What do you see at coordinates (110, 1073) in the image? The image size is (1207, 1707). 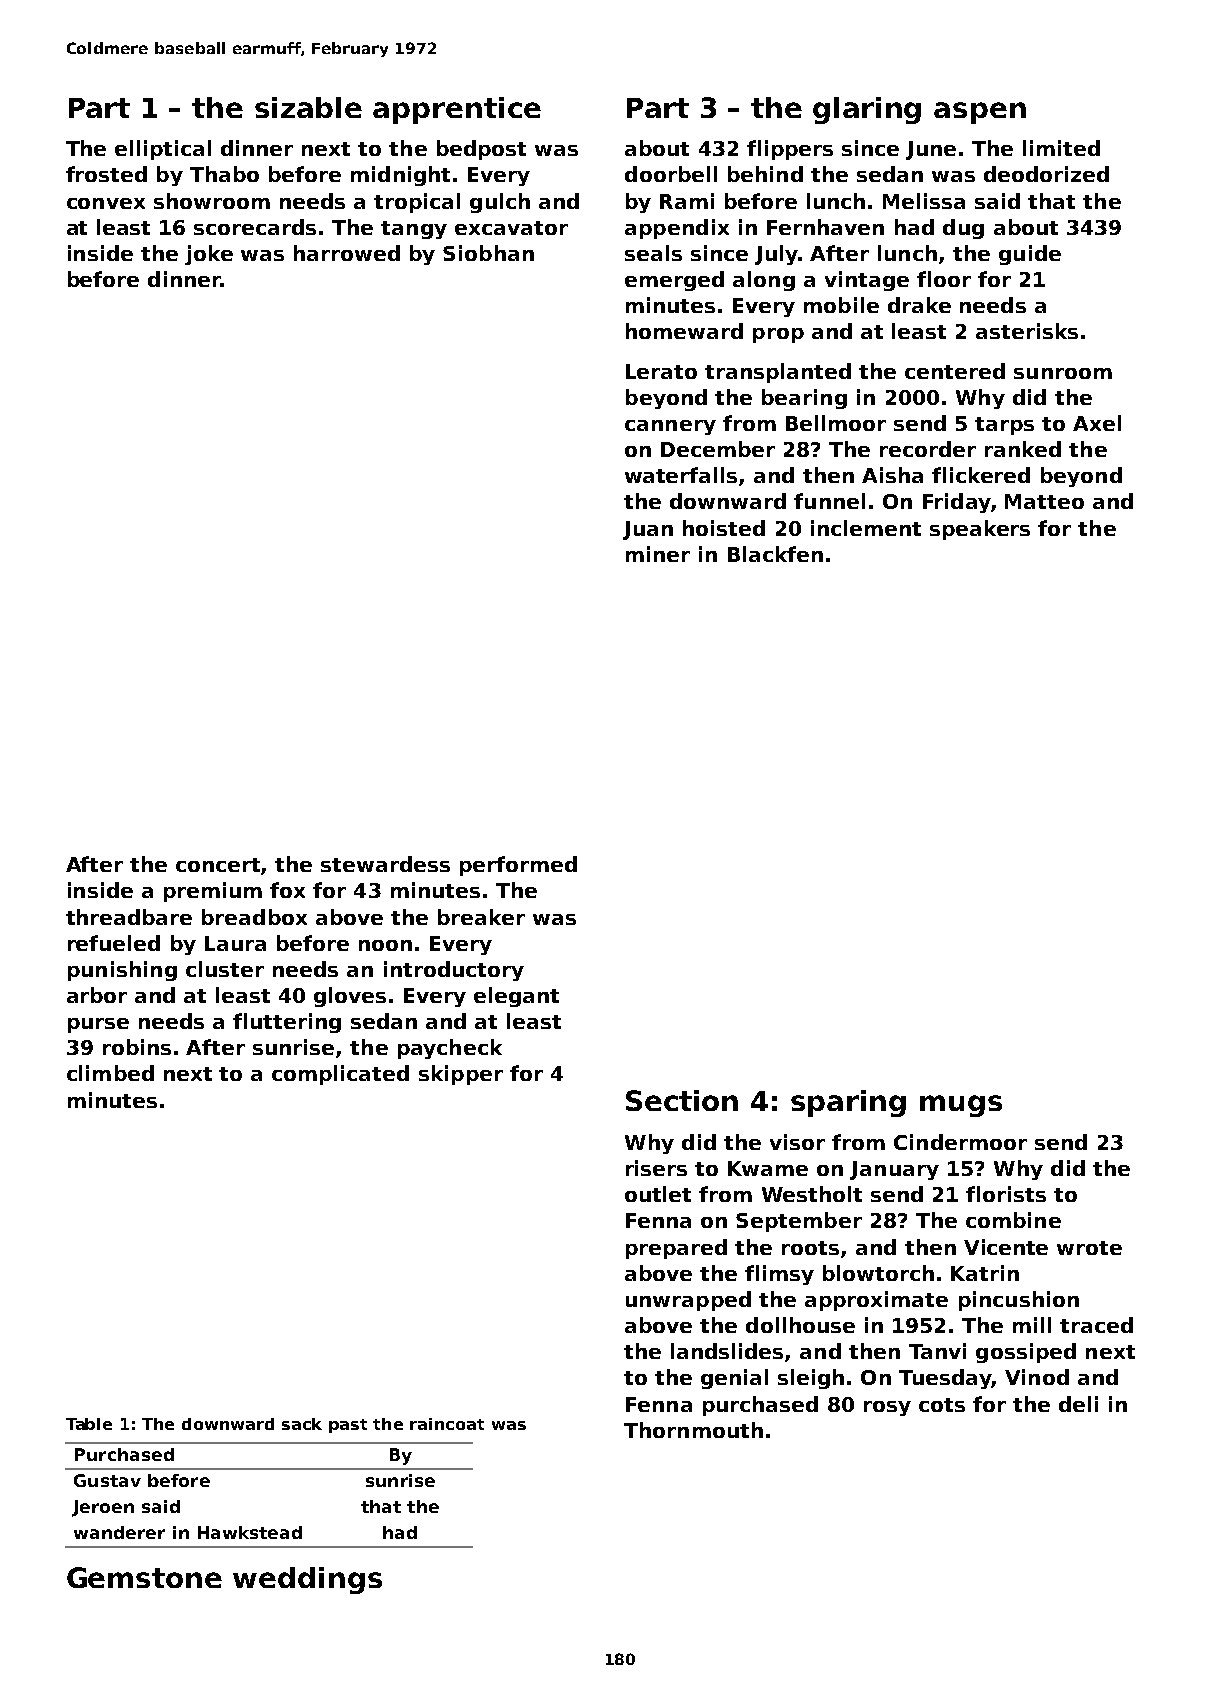 I see `climbed` at bounding box center [110, 1073].
